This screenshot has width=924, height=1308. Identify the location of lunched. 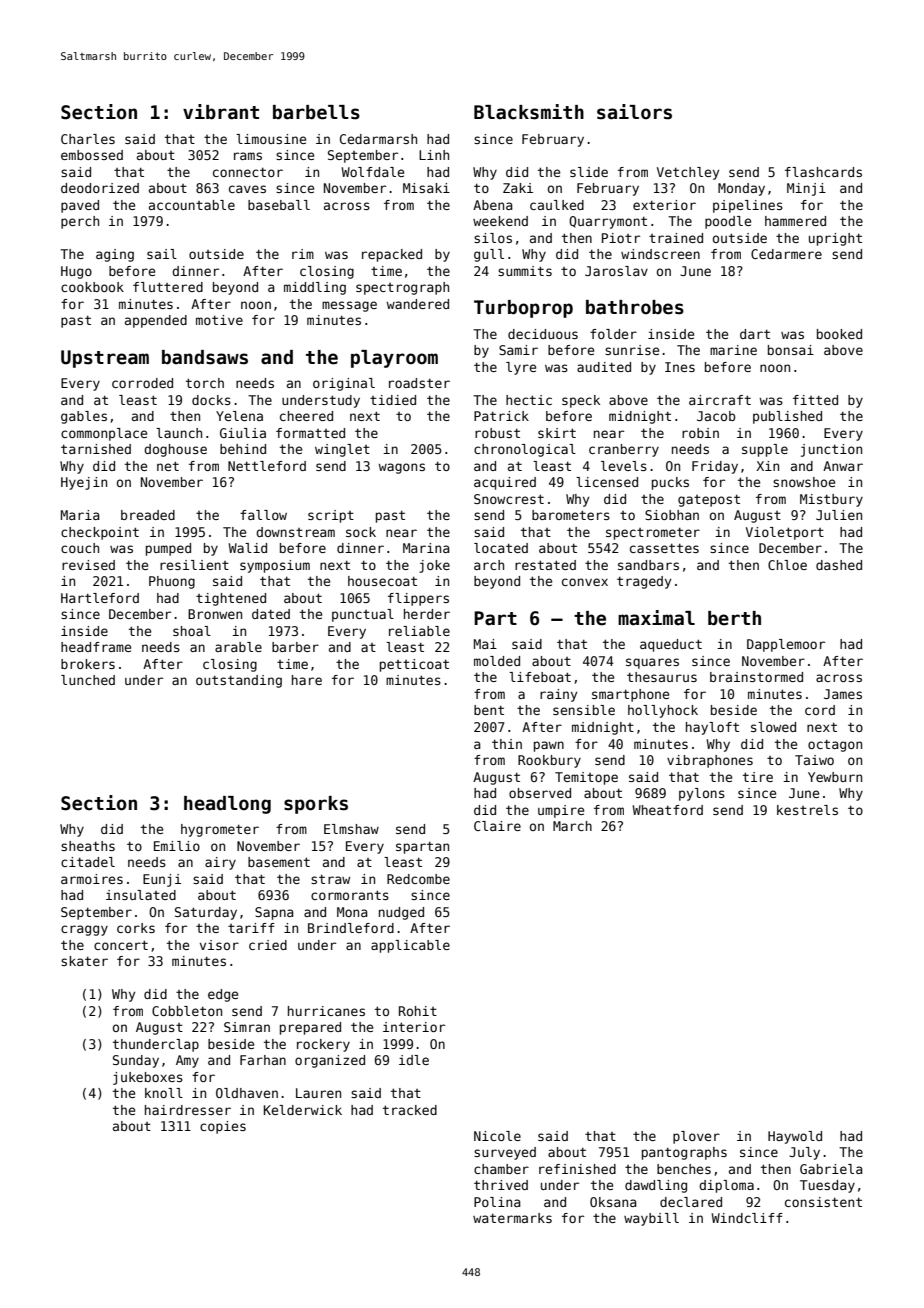
(88, 680).
